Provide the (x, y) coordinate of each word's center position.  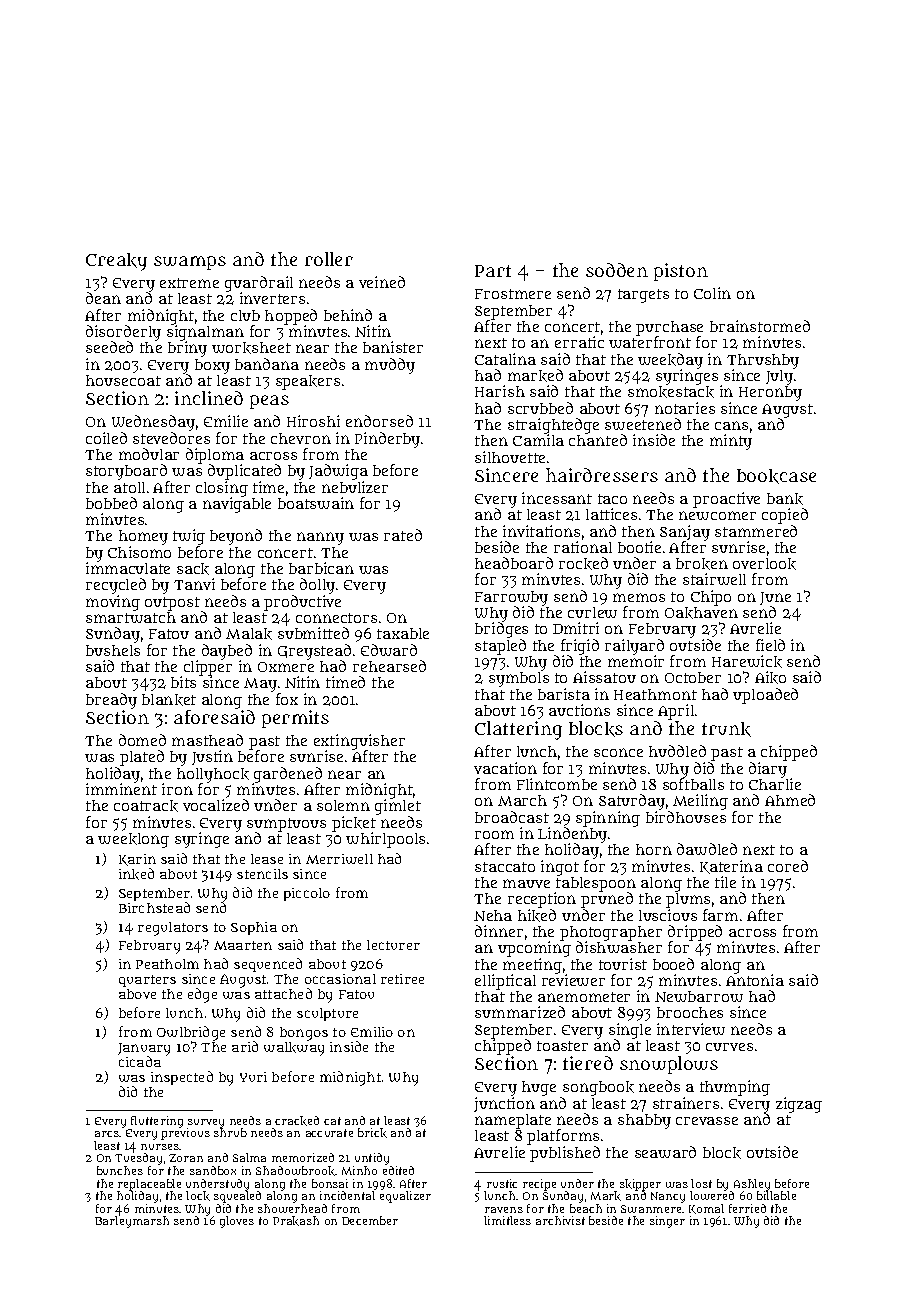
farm (720, 915)
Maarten (243, 945)
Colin (712, 293)
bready (111, 701)
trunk (726, 729)
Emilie (226, 421)
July (779, 377)
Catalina (505, 359)
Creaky (116, 262)
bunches (120, 1170)
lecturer (393, 945)
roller (329, 259)
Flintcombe (557, 784)
